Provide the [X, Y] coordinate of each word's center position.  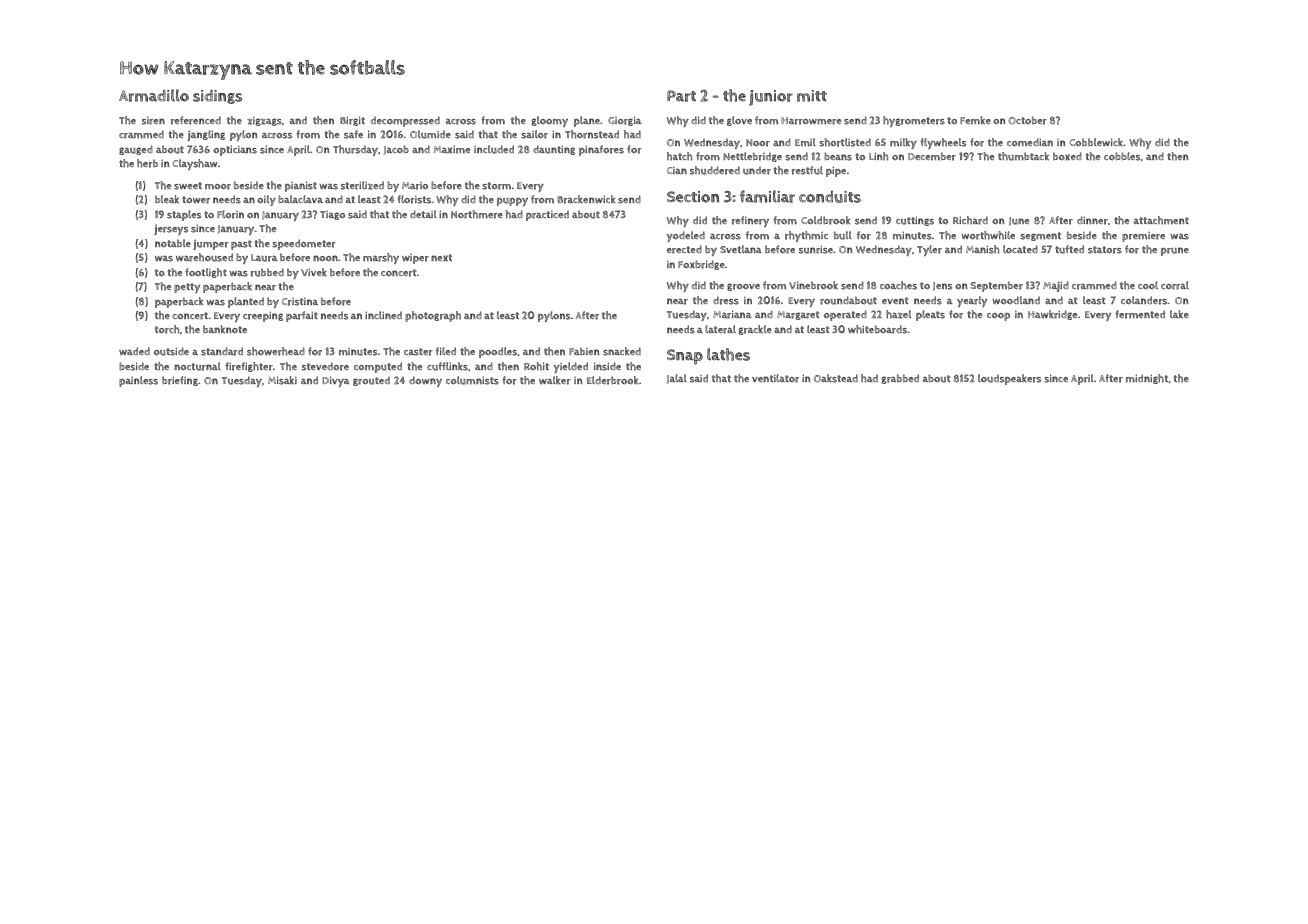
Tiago [332, 215]
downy [425, 381]
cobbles [1122, 156]
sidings [217, 97]
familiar [767, 196]
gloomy [549, 121]
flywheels [943, 143]
